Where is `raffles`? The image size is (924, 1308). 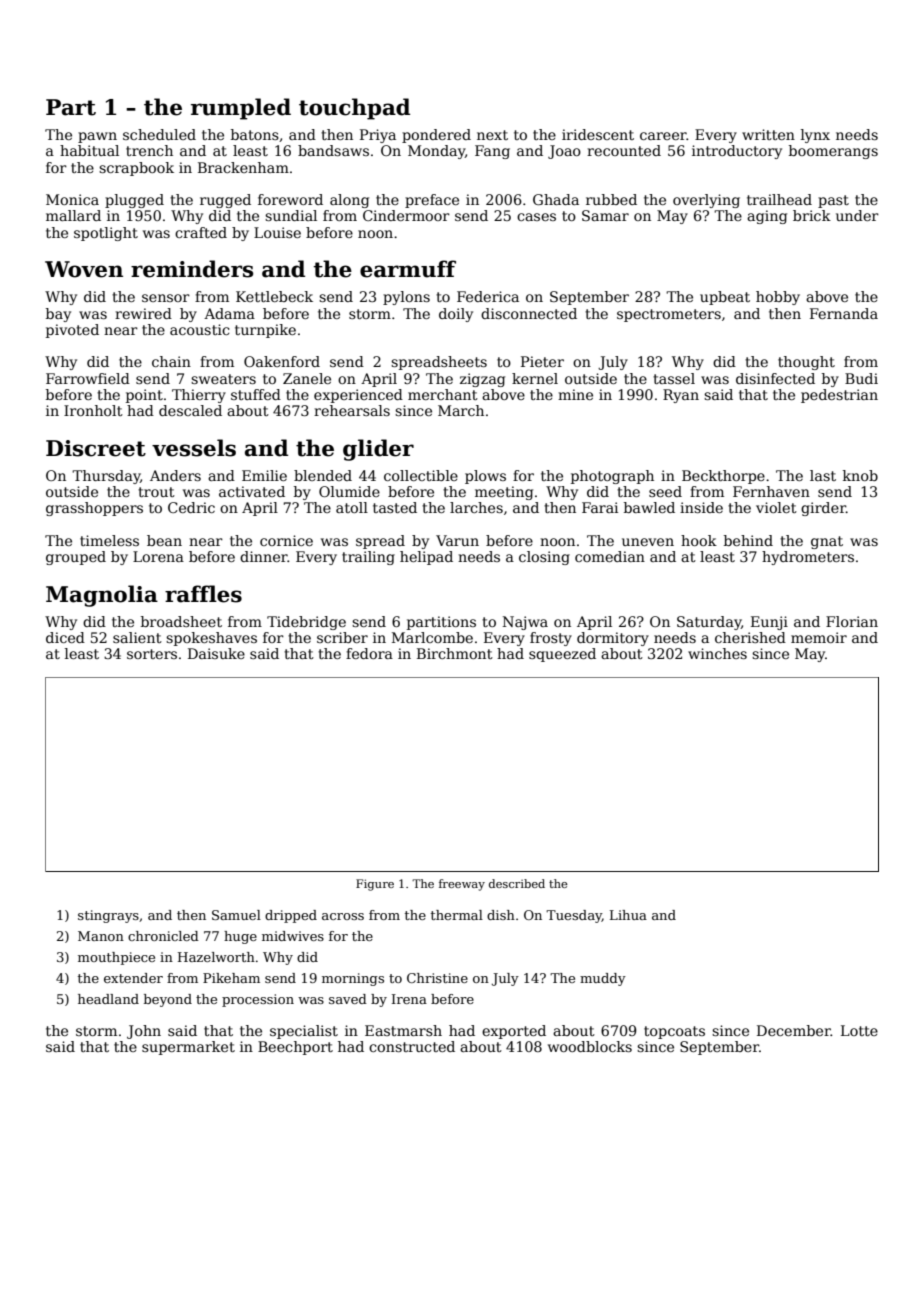 raffles is located at coordinates (203, 594).
